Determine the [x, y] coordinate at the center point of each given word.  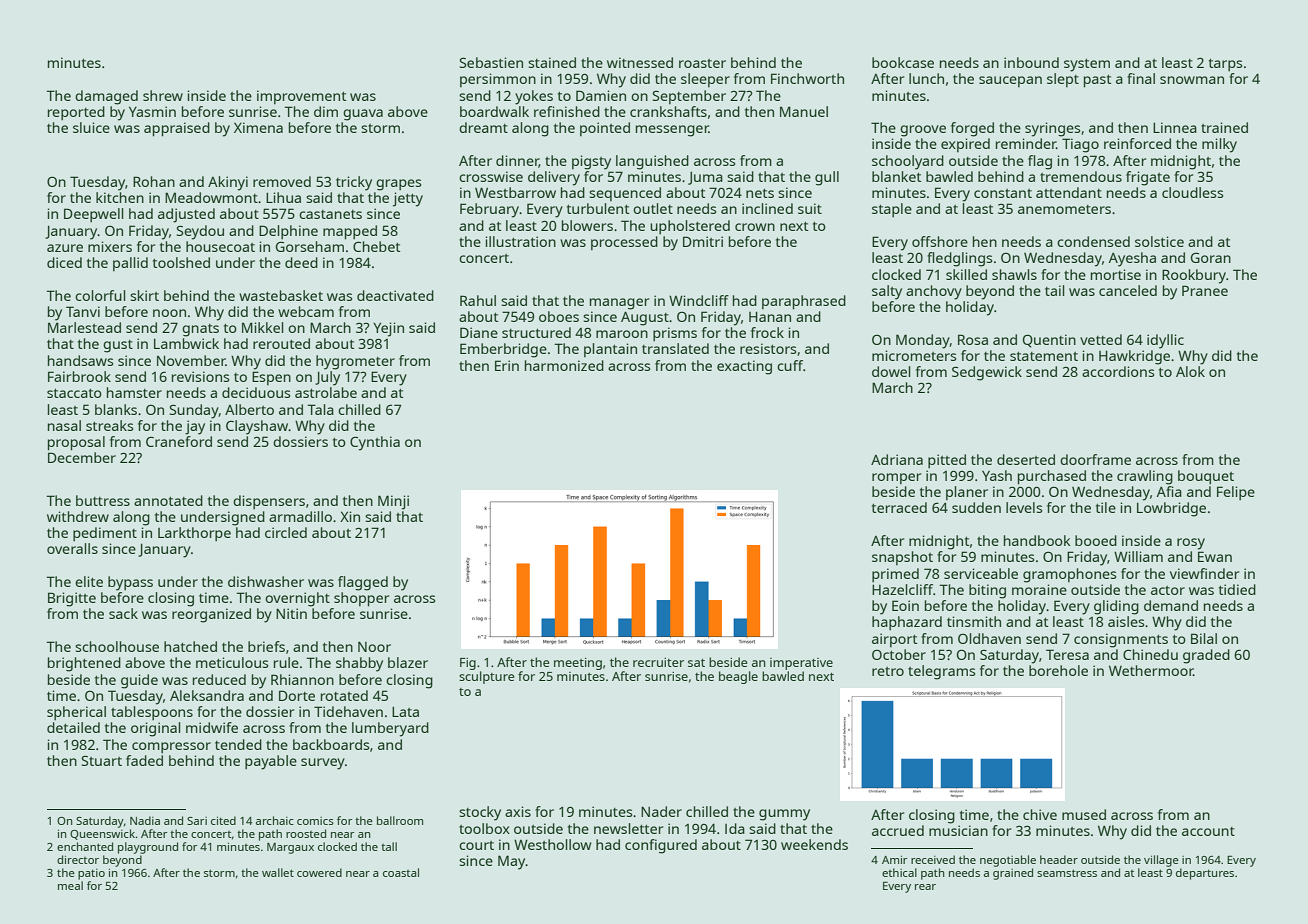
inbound [1031, 62]
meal [70, 885]
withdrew [78, 516]
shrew [163, 95]
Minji [393, 502]
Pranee [1205, 290]
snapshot [902, 558]
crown [755, 227]
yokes [534, 97]
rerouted [281, 343]
